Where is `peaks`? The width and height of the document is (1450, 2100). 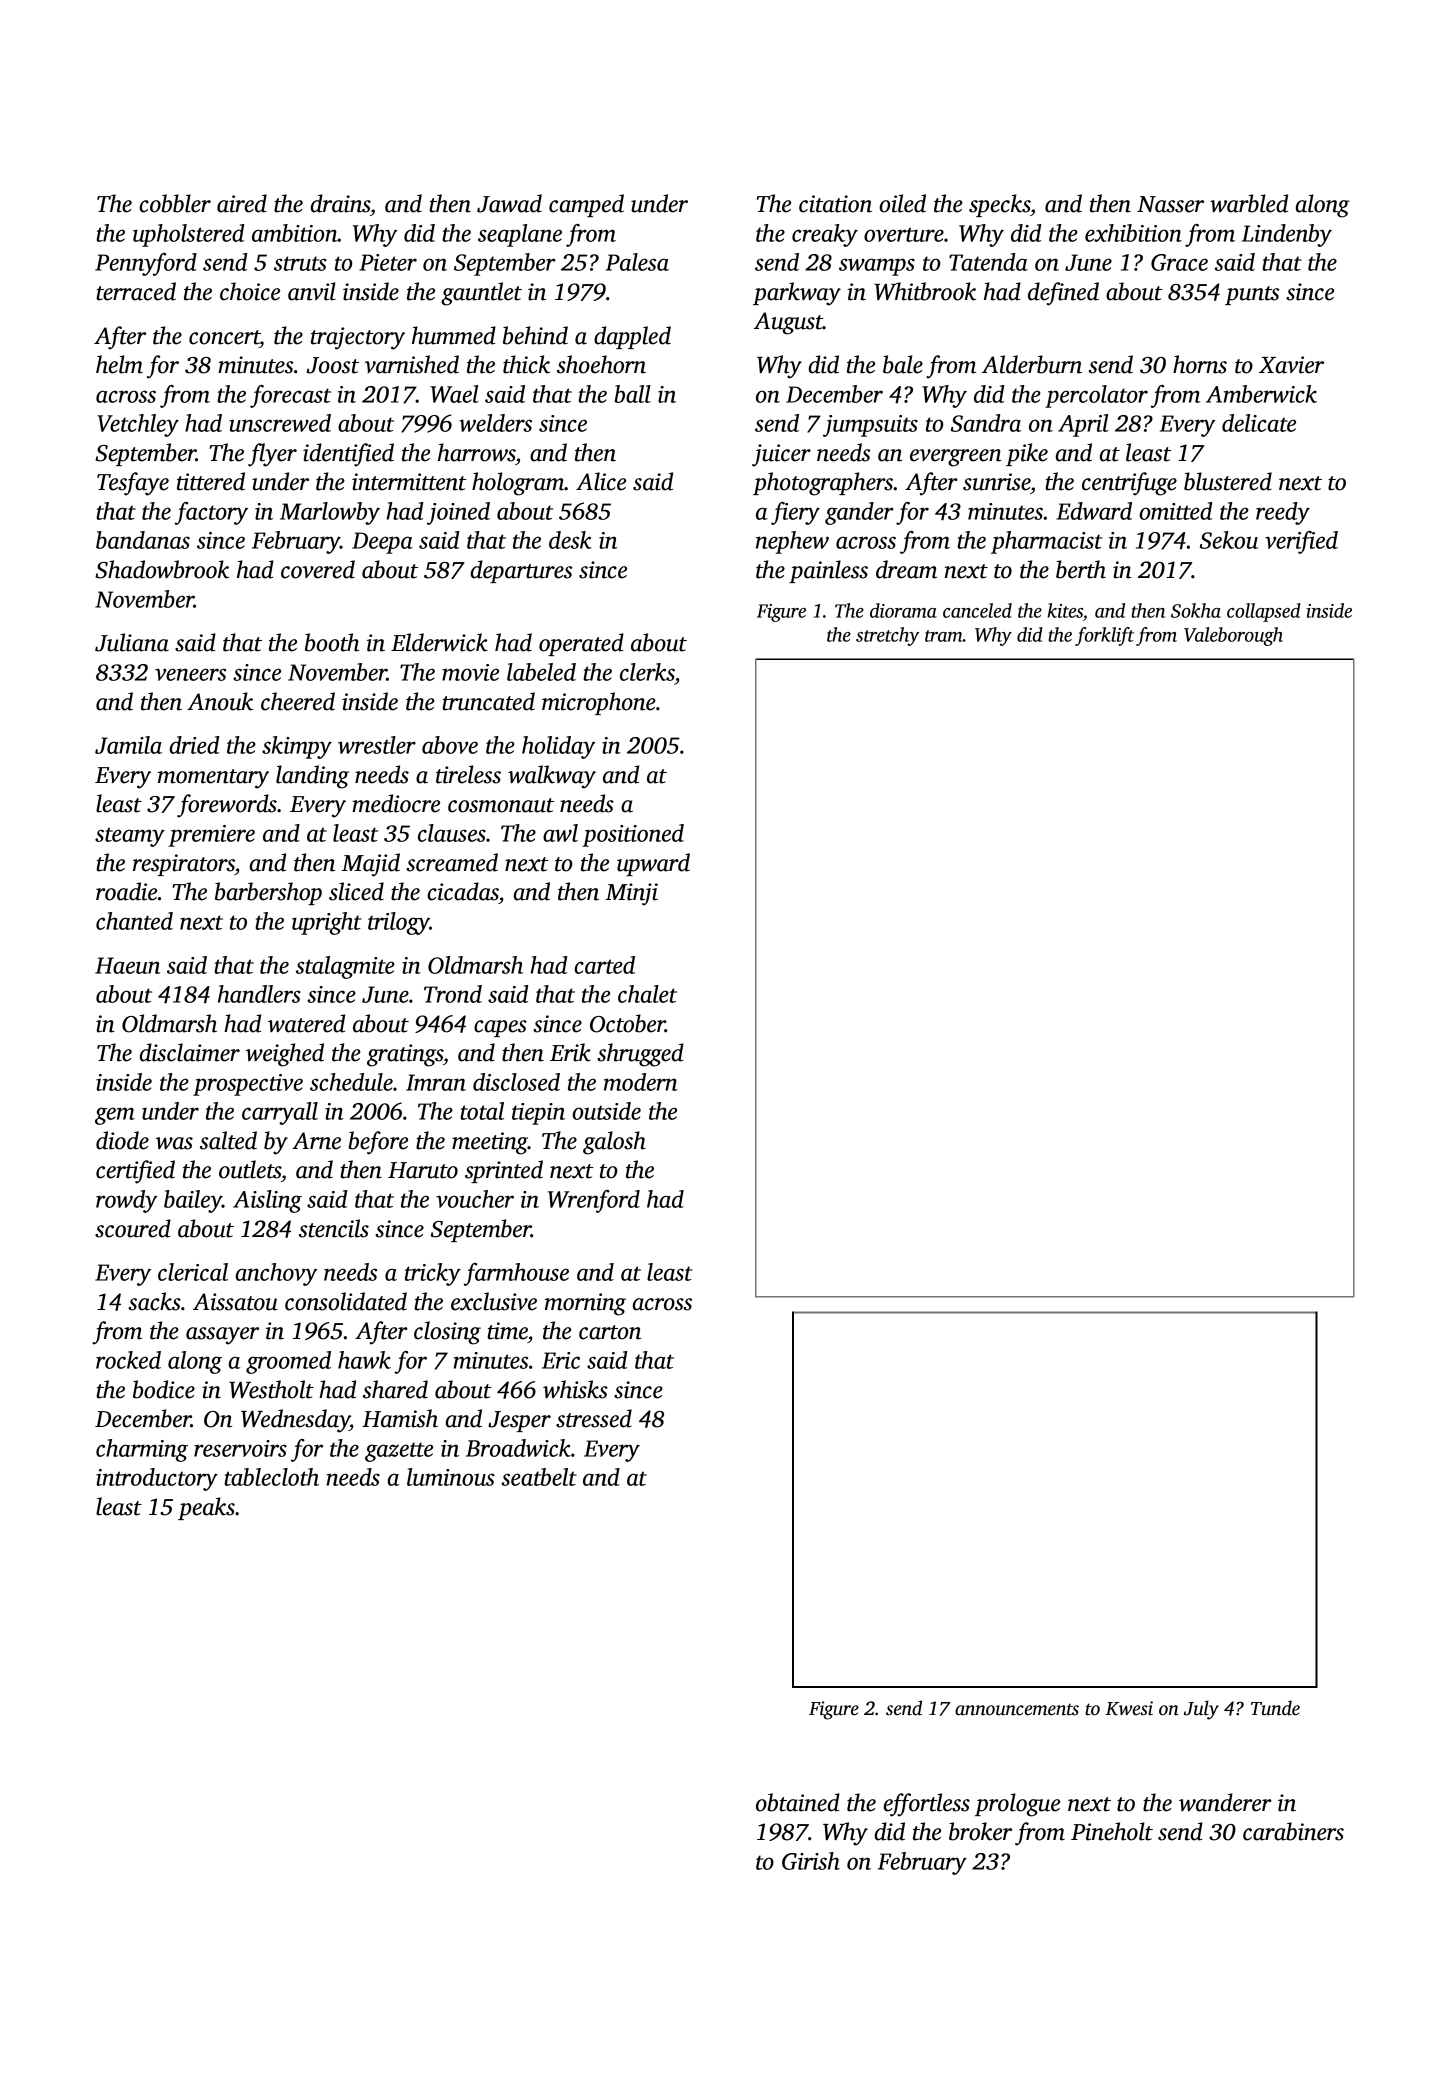
peaks is located at coordinates (206, 1508).
